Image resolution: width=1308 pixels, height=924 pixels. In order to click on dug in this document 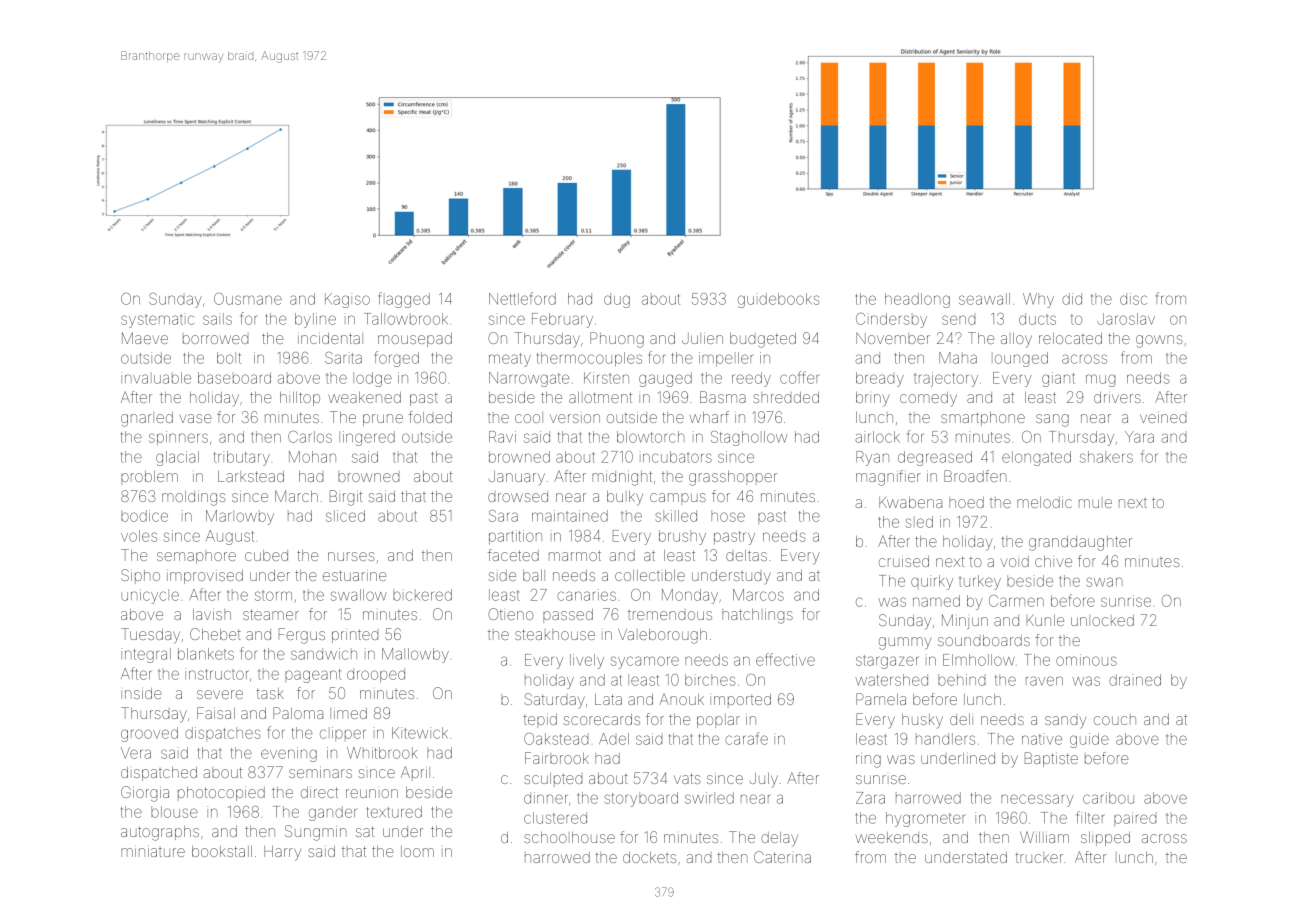, I will do `click(617, 300)`.
